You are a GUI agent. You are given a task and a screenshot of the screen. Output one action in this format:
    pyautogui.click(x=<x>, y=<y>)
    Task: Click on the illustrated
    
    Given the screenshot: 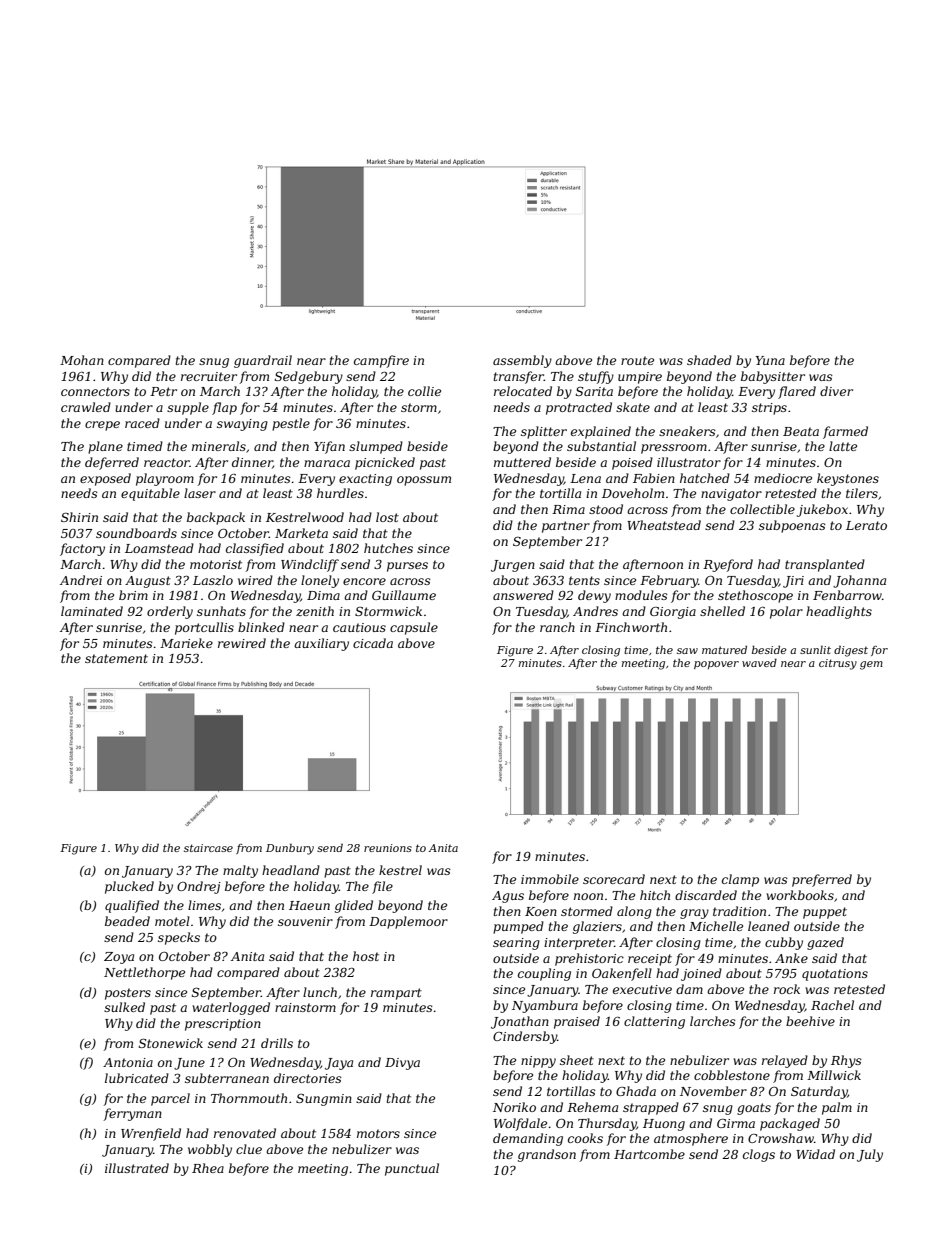 What is the action you would take?
    pyautogui.click(x=137, y=1168)
